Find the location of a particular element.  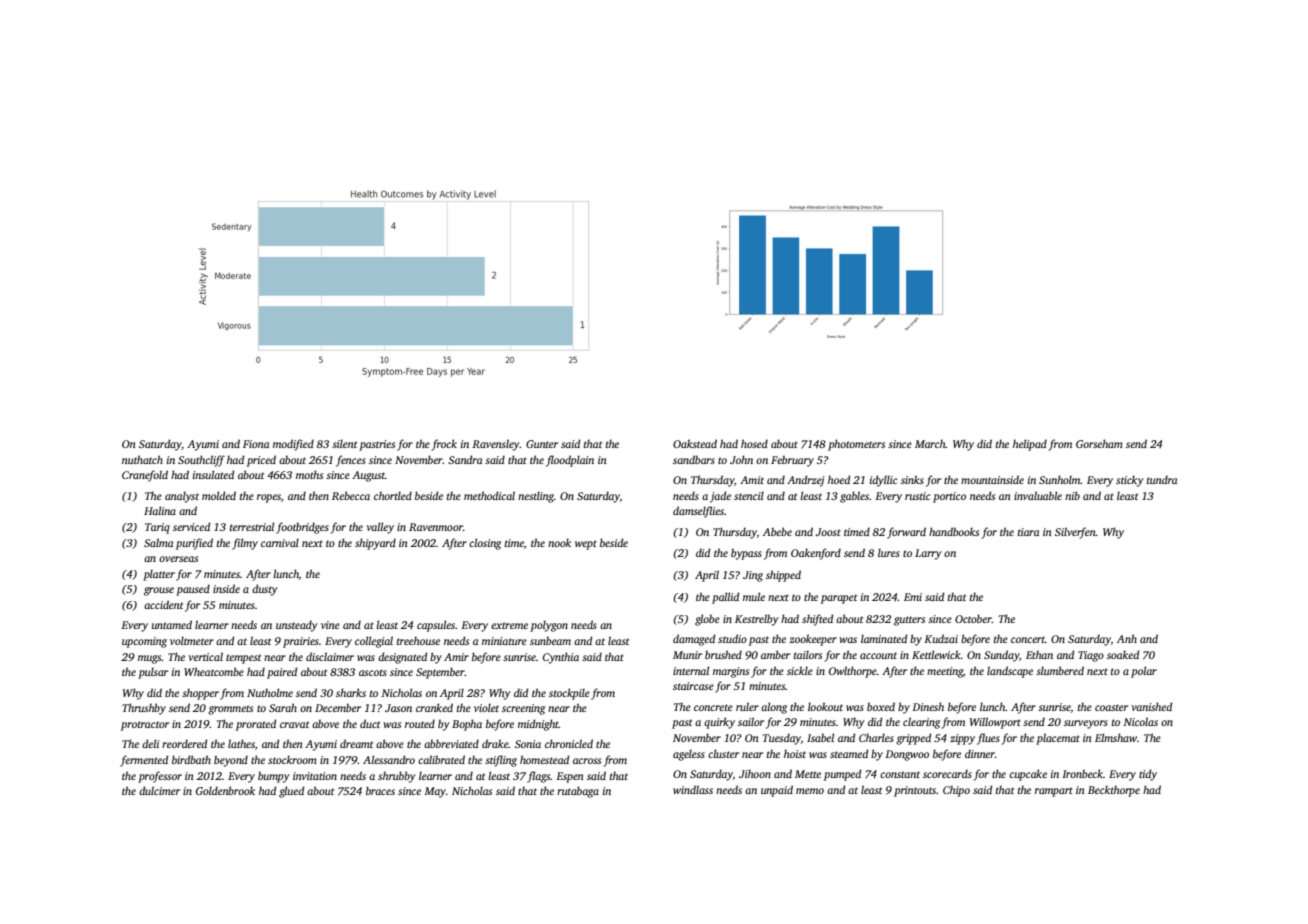

Munir is located at coordinates (687, 655).
